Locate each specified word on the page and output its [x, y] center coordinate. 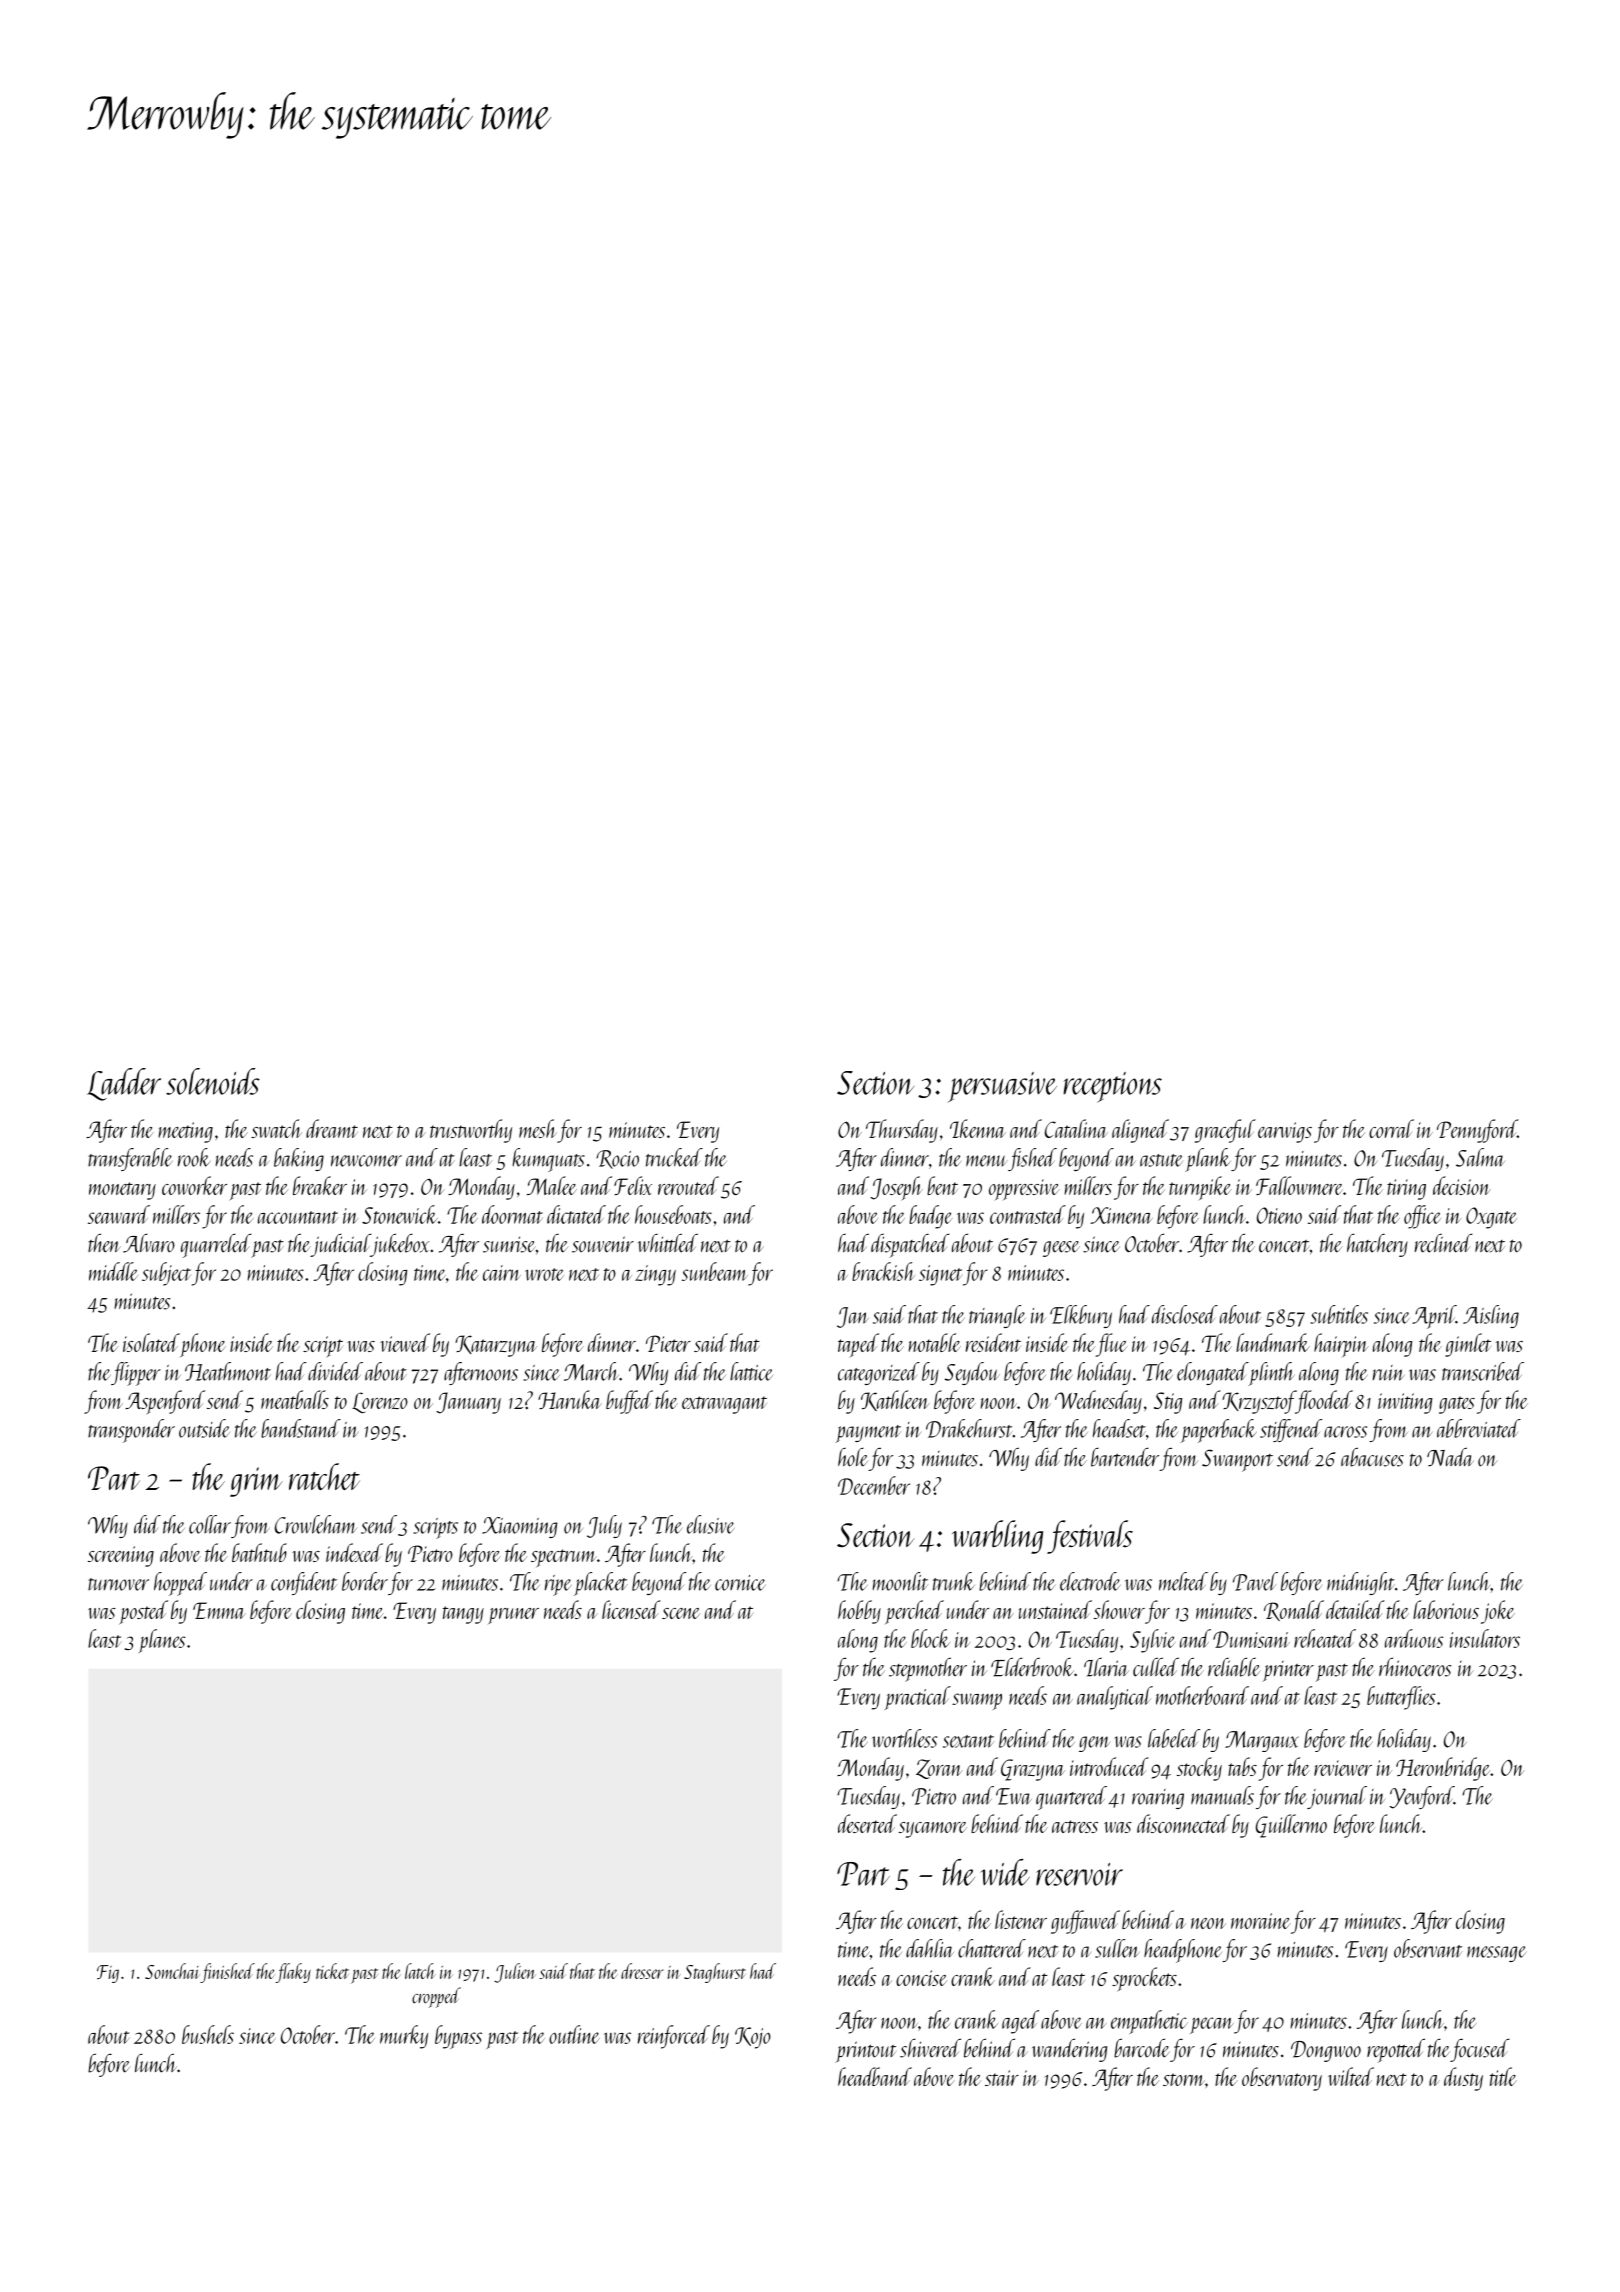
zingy [655, 1275]
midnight [1361, 1583]
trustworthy [471, 1131]
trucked [674, 1157]
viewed [405, 1342]
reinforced [674, 2037]
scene [681, 1613]
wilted [1351, 2076]
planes [162, 1641]
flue [1111, 1345]
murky [404, 2037]
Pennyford [1477, 1131]
